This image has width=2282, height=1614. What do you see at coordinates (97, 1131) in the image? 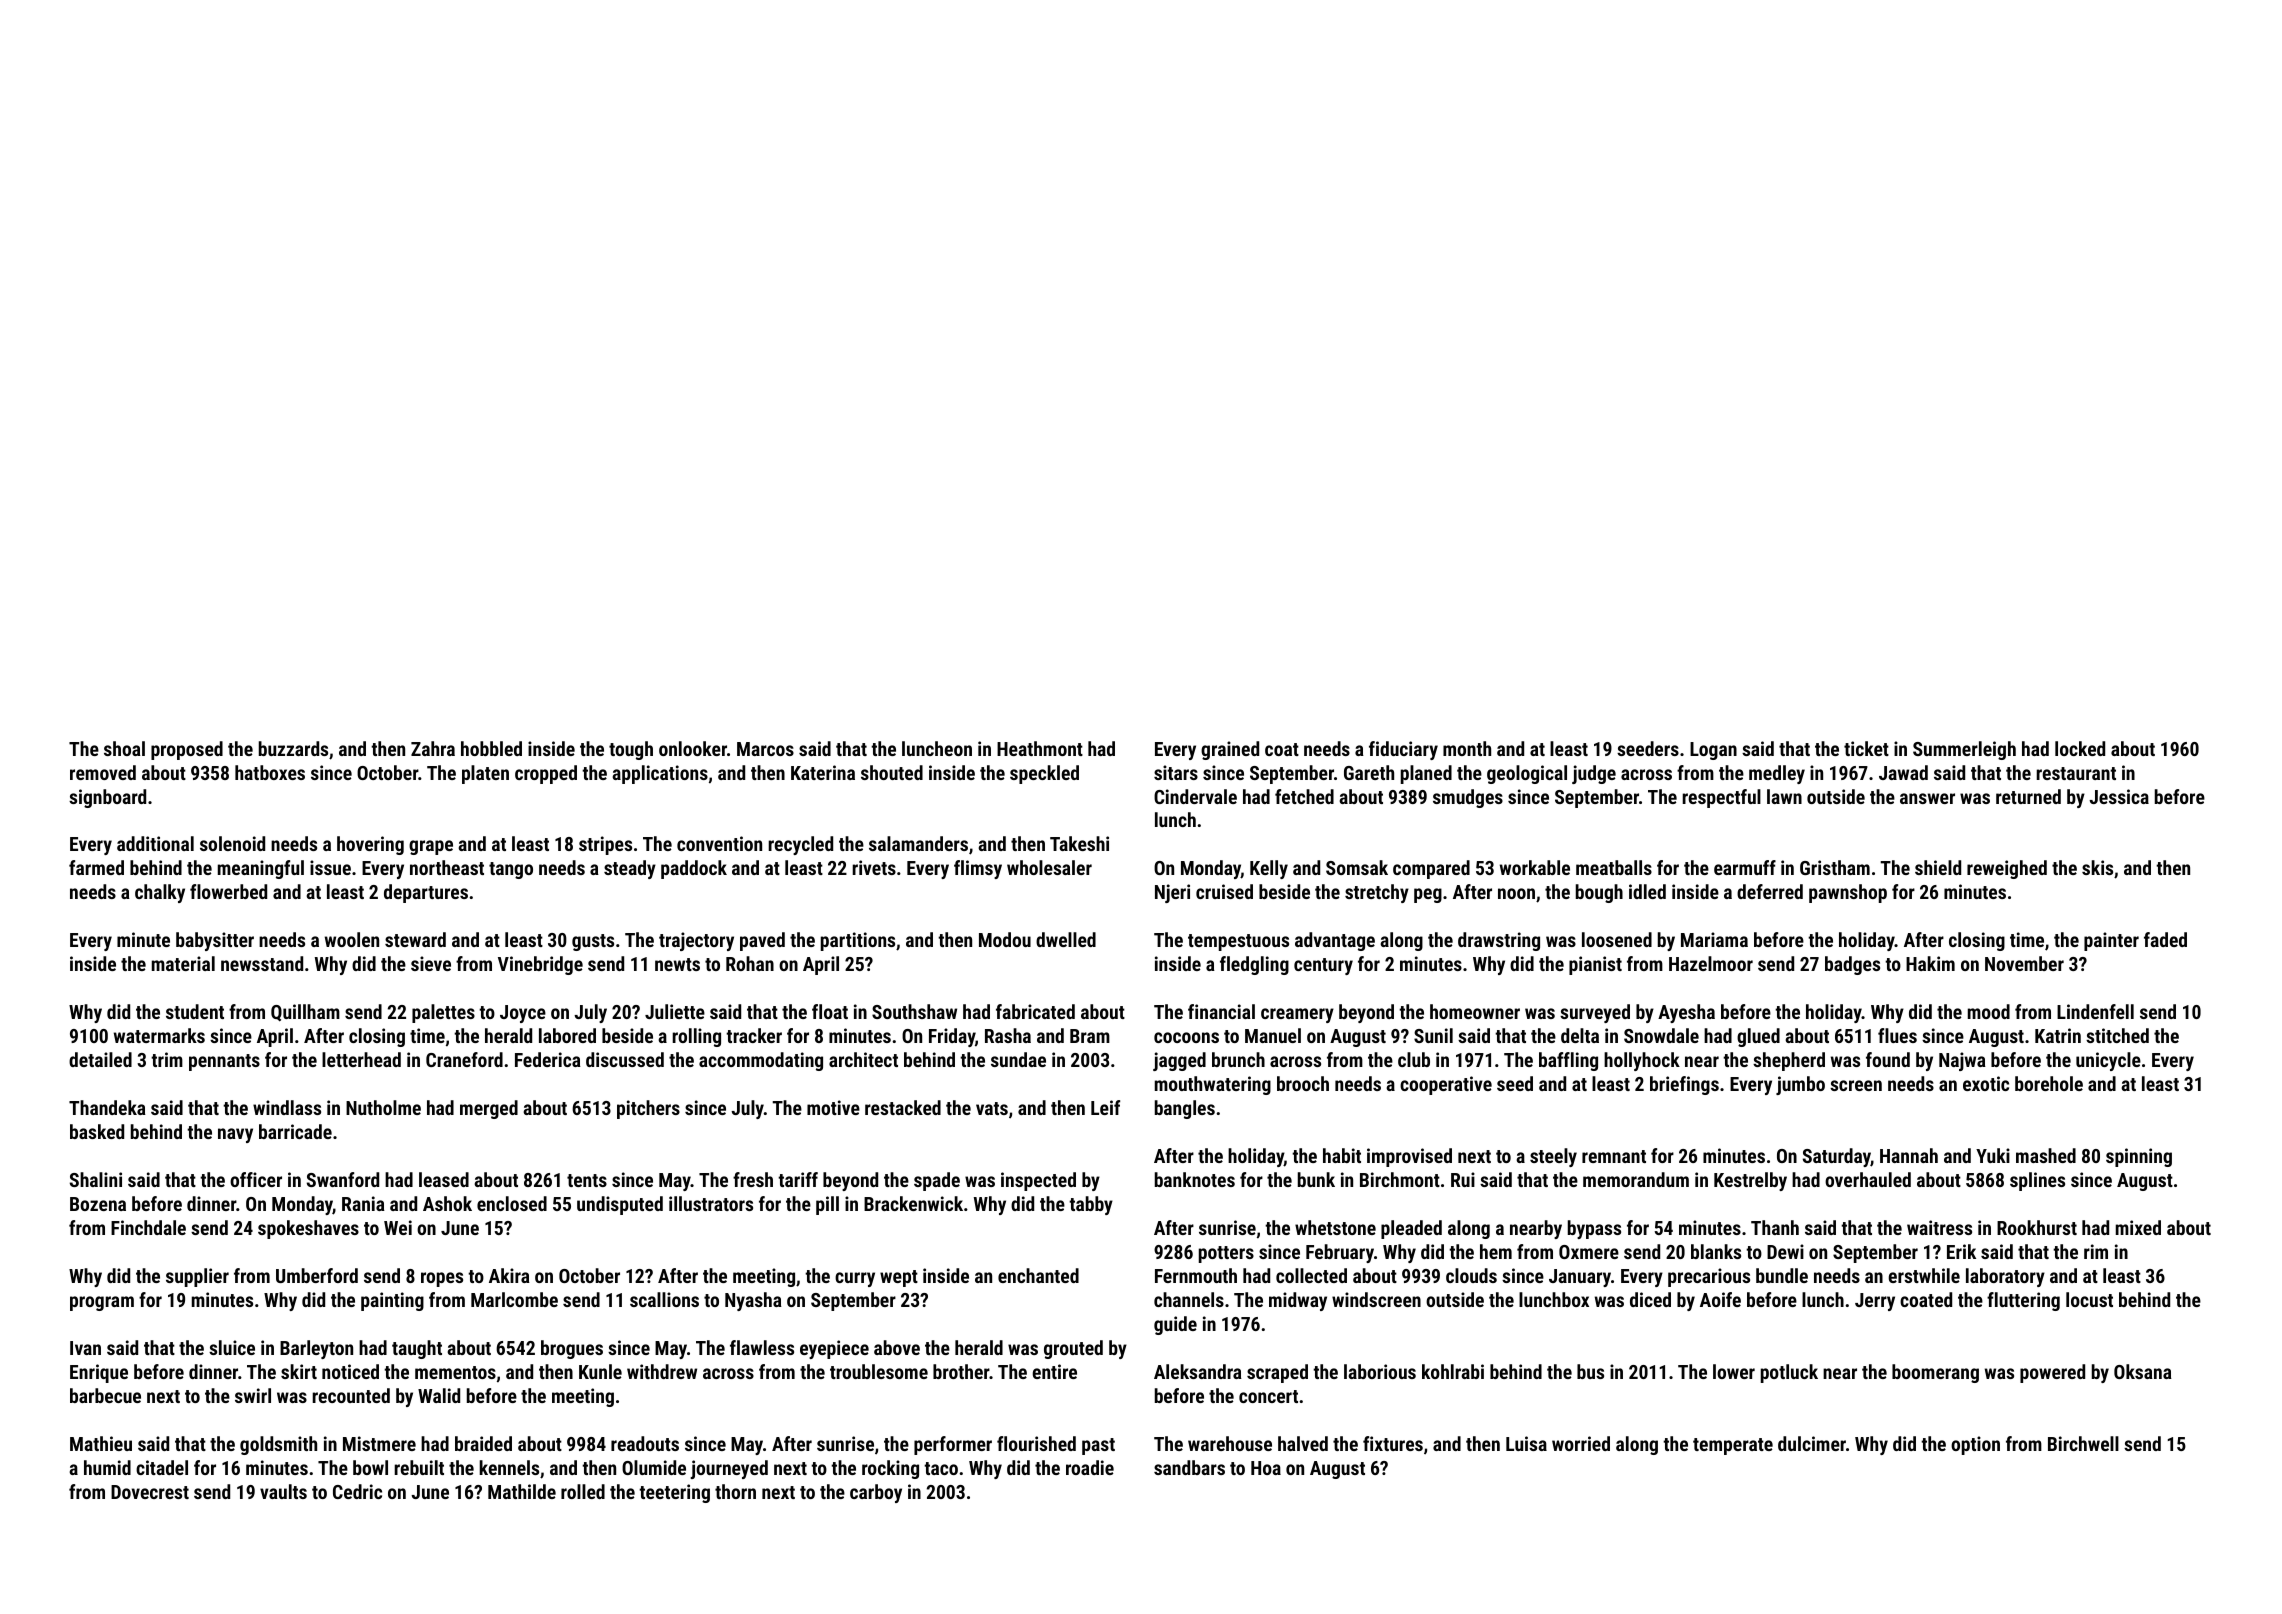
I see `basked` at bounding box center [97, 1131].
